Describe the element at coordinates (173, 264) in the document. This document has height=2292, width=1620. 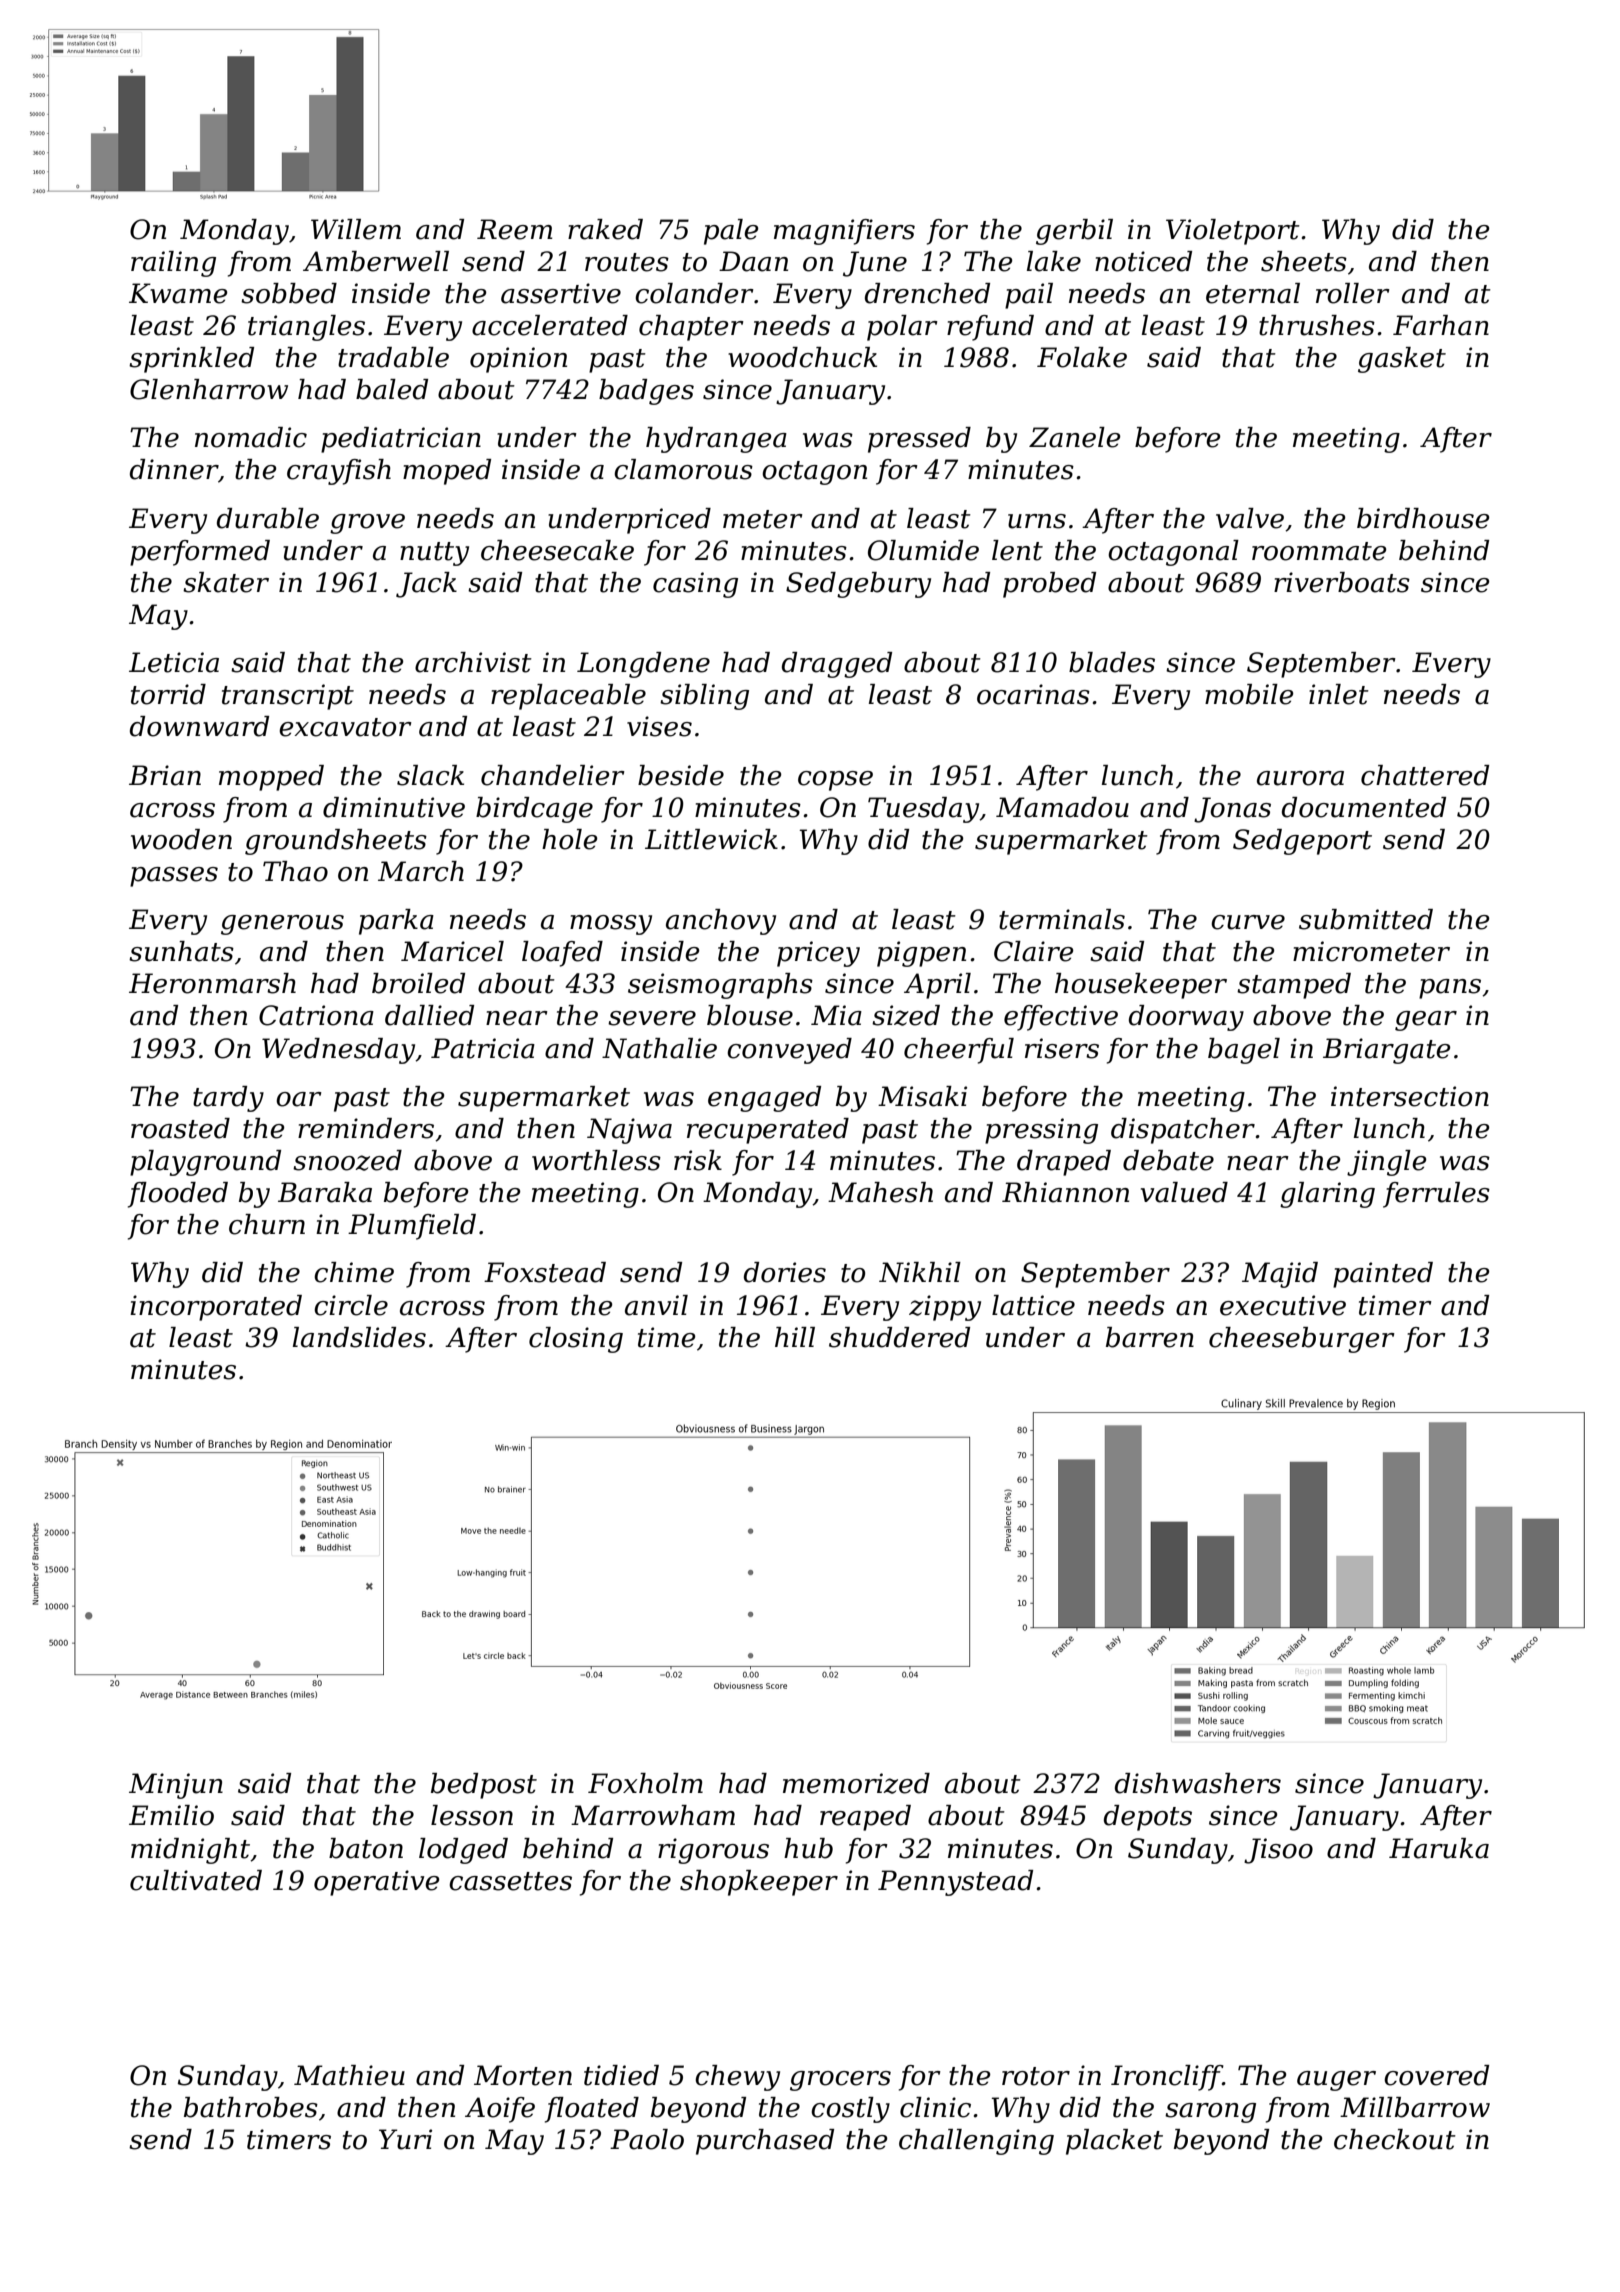
I see `railing` at that location.
